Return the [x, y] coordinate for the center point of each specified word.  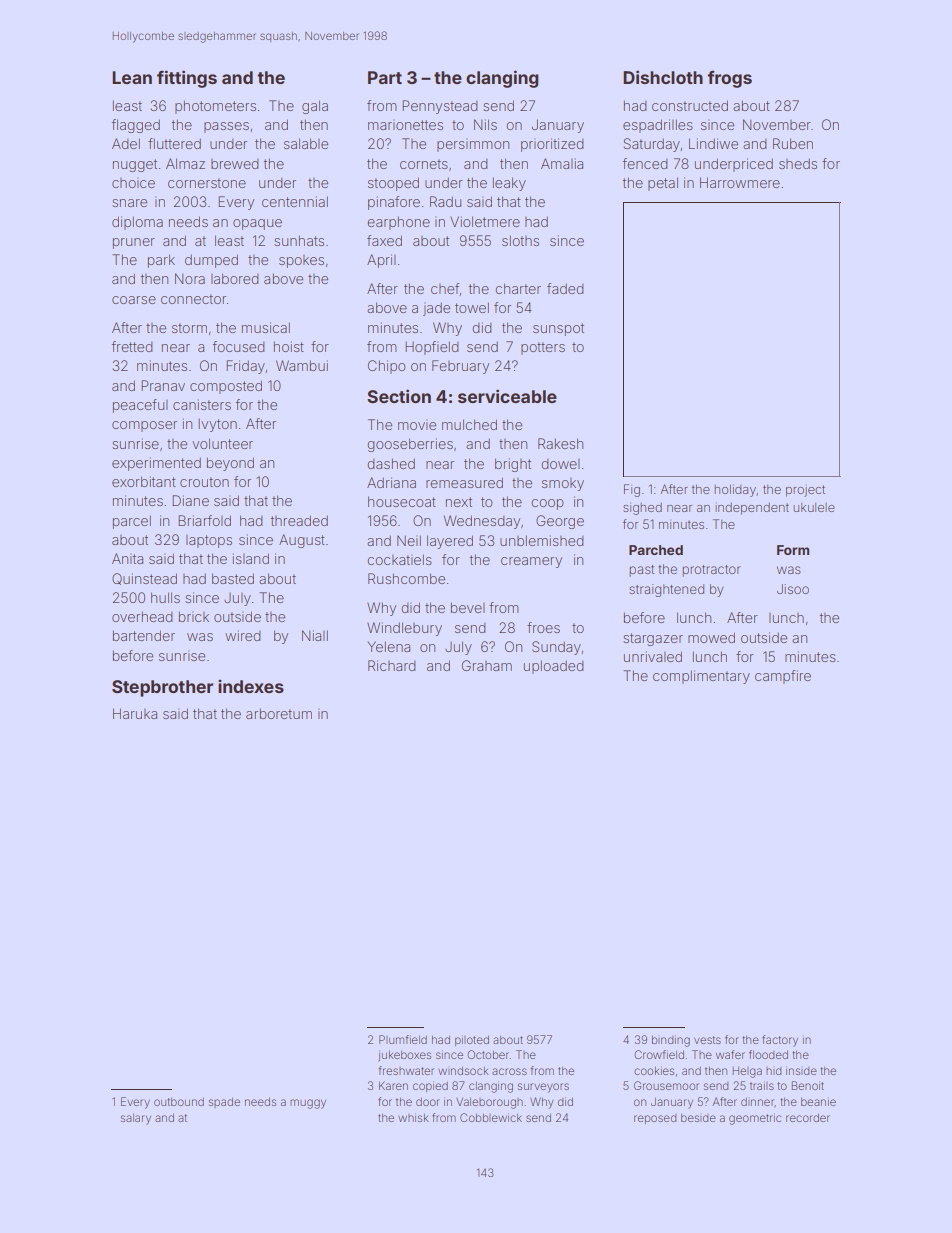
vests [707, 1040]
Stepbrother [162, 688]
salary [136, 1119]
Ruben [793, 143]
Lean [132, 77]
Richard [391, 665]
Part [385, 77]
